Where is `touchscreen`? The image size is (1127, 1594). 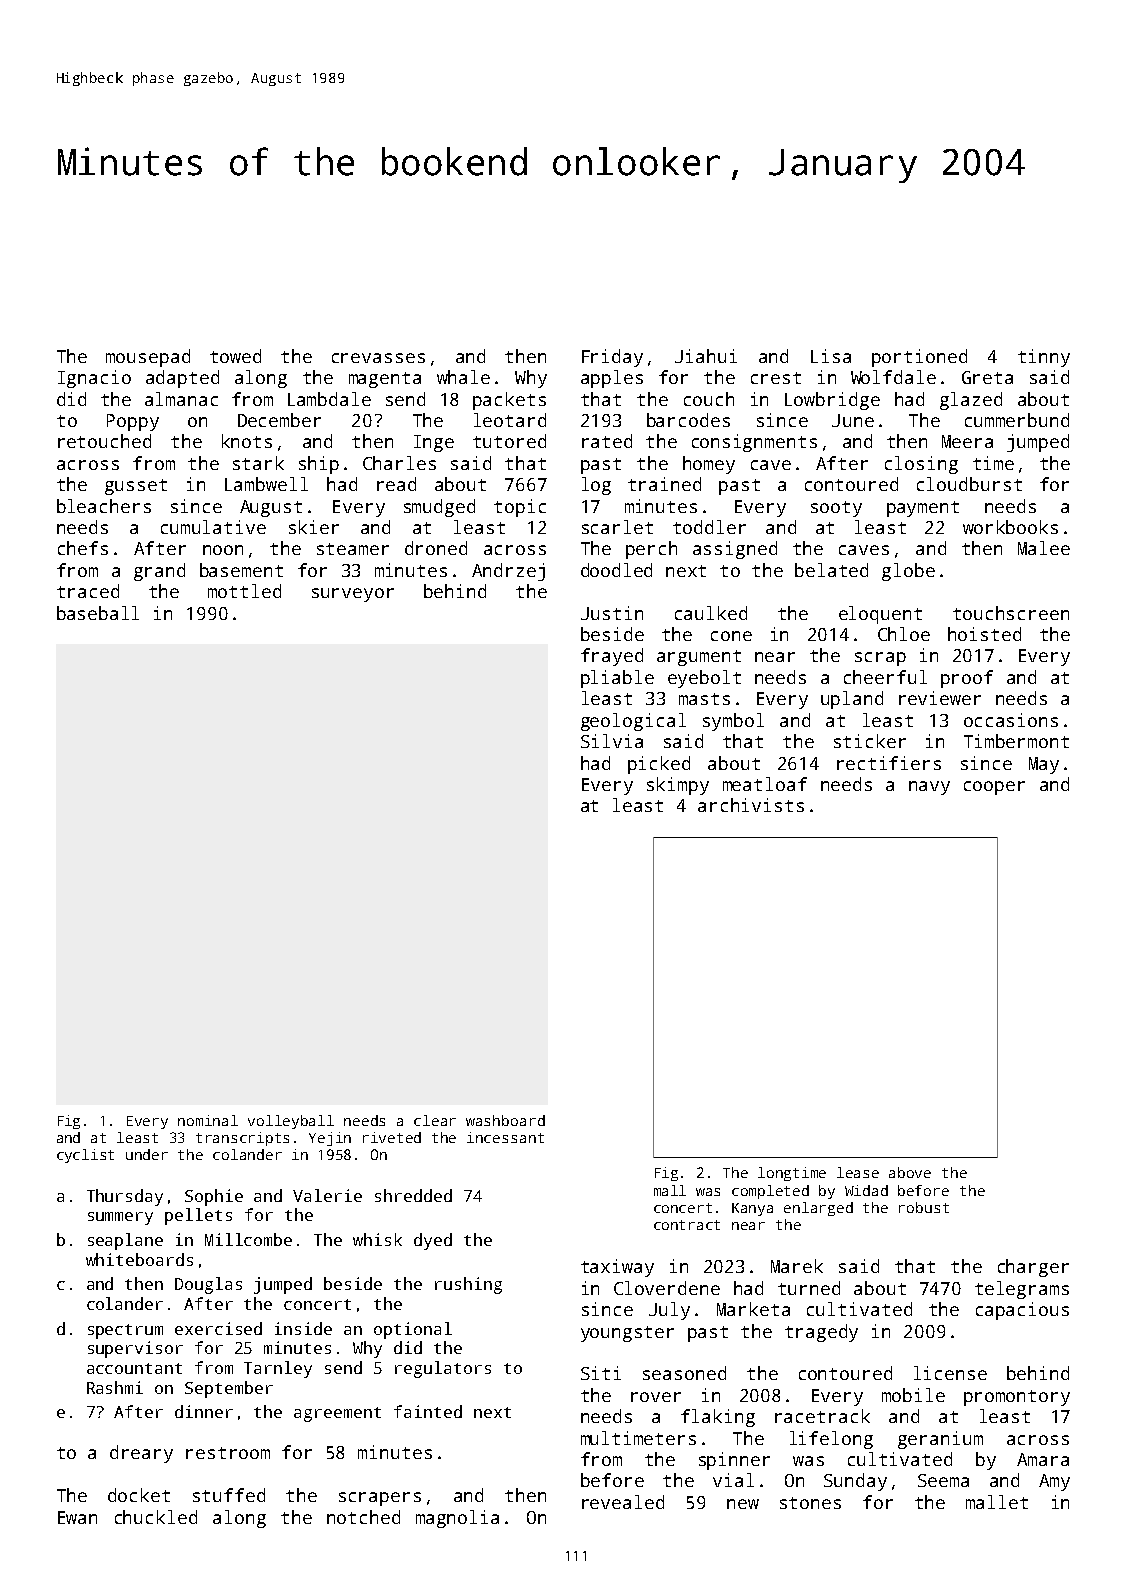 touchscreen is located at coordinates (1011, 613).
